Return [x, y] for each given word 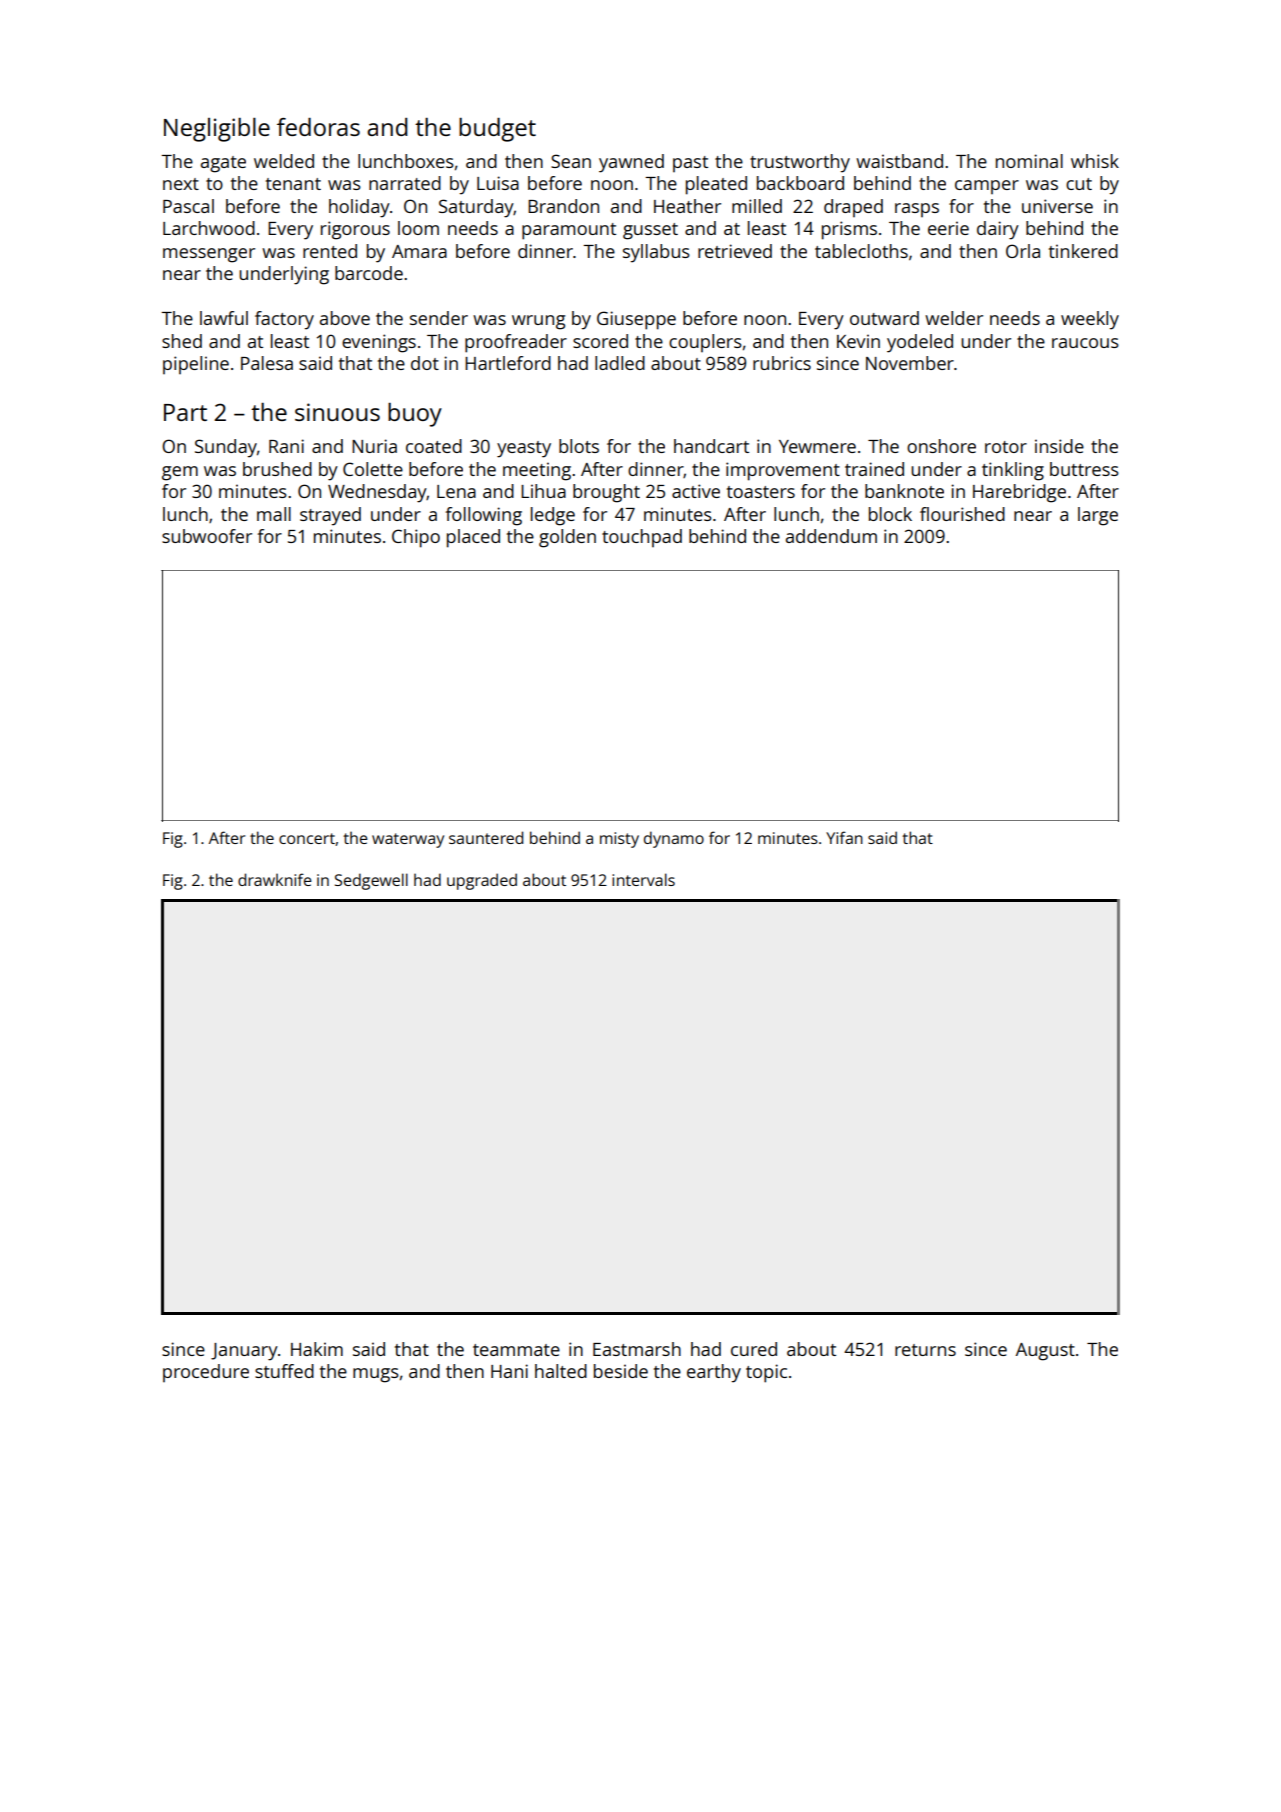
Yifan [844, 837]
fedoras [318, 127]
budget [497, 130]
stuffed [284, 1371]
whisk [1095, 161]
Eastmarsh [637, 1349]
